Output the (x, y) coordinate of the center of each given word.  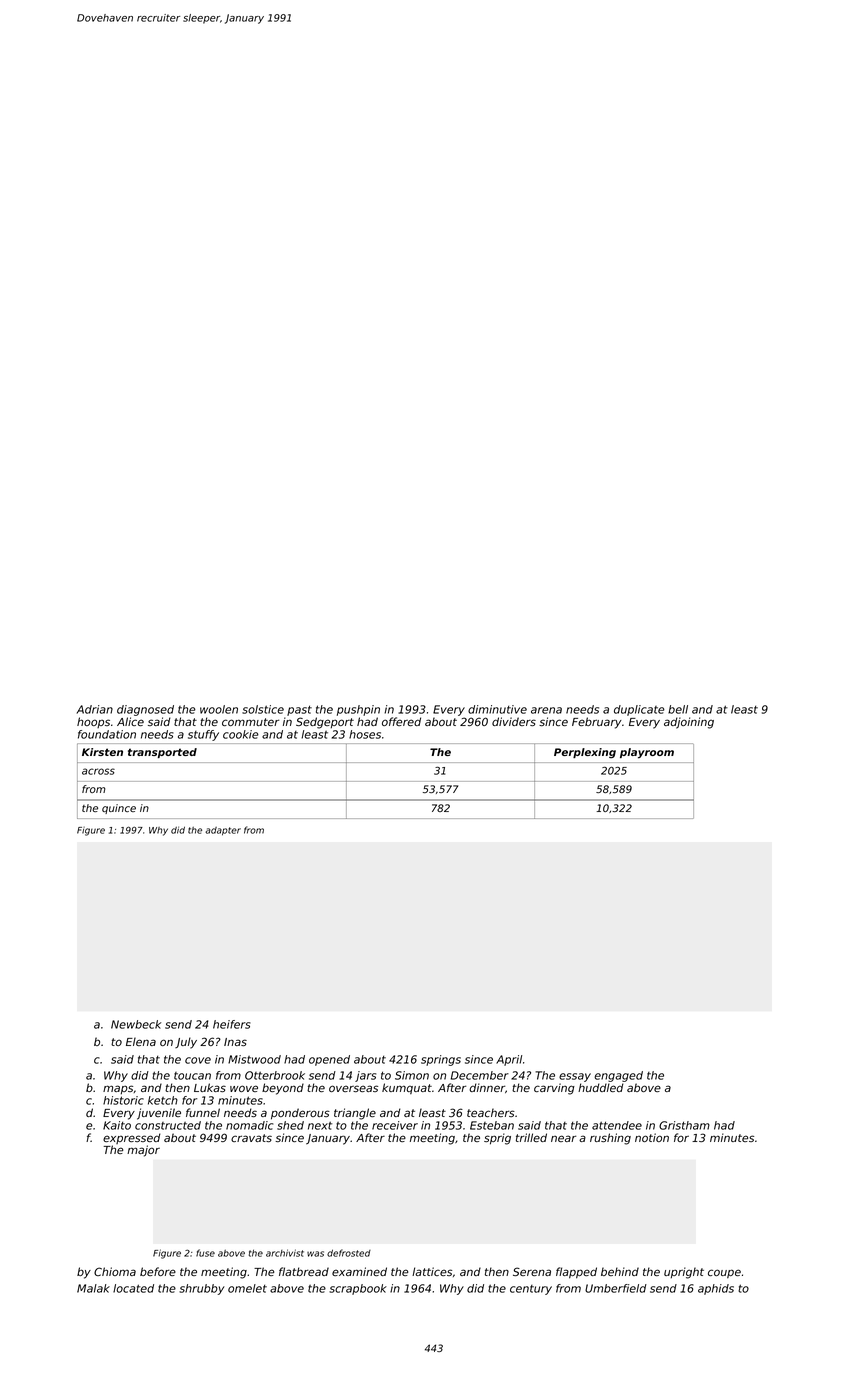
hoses (365, 734)
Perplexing (585, 753)
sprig (497, 1139)
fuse (205, 1253)
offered (401, 721)
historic (123, 1100)
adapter (223, 831)
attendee (617, 1125)
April (509, 1060)
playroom (647, 753)
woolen (219, 709)
